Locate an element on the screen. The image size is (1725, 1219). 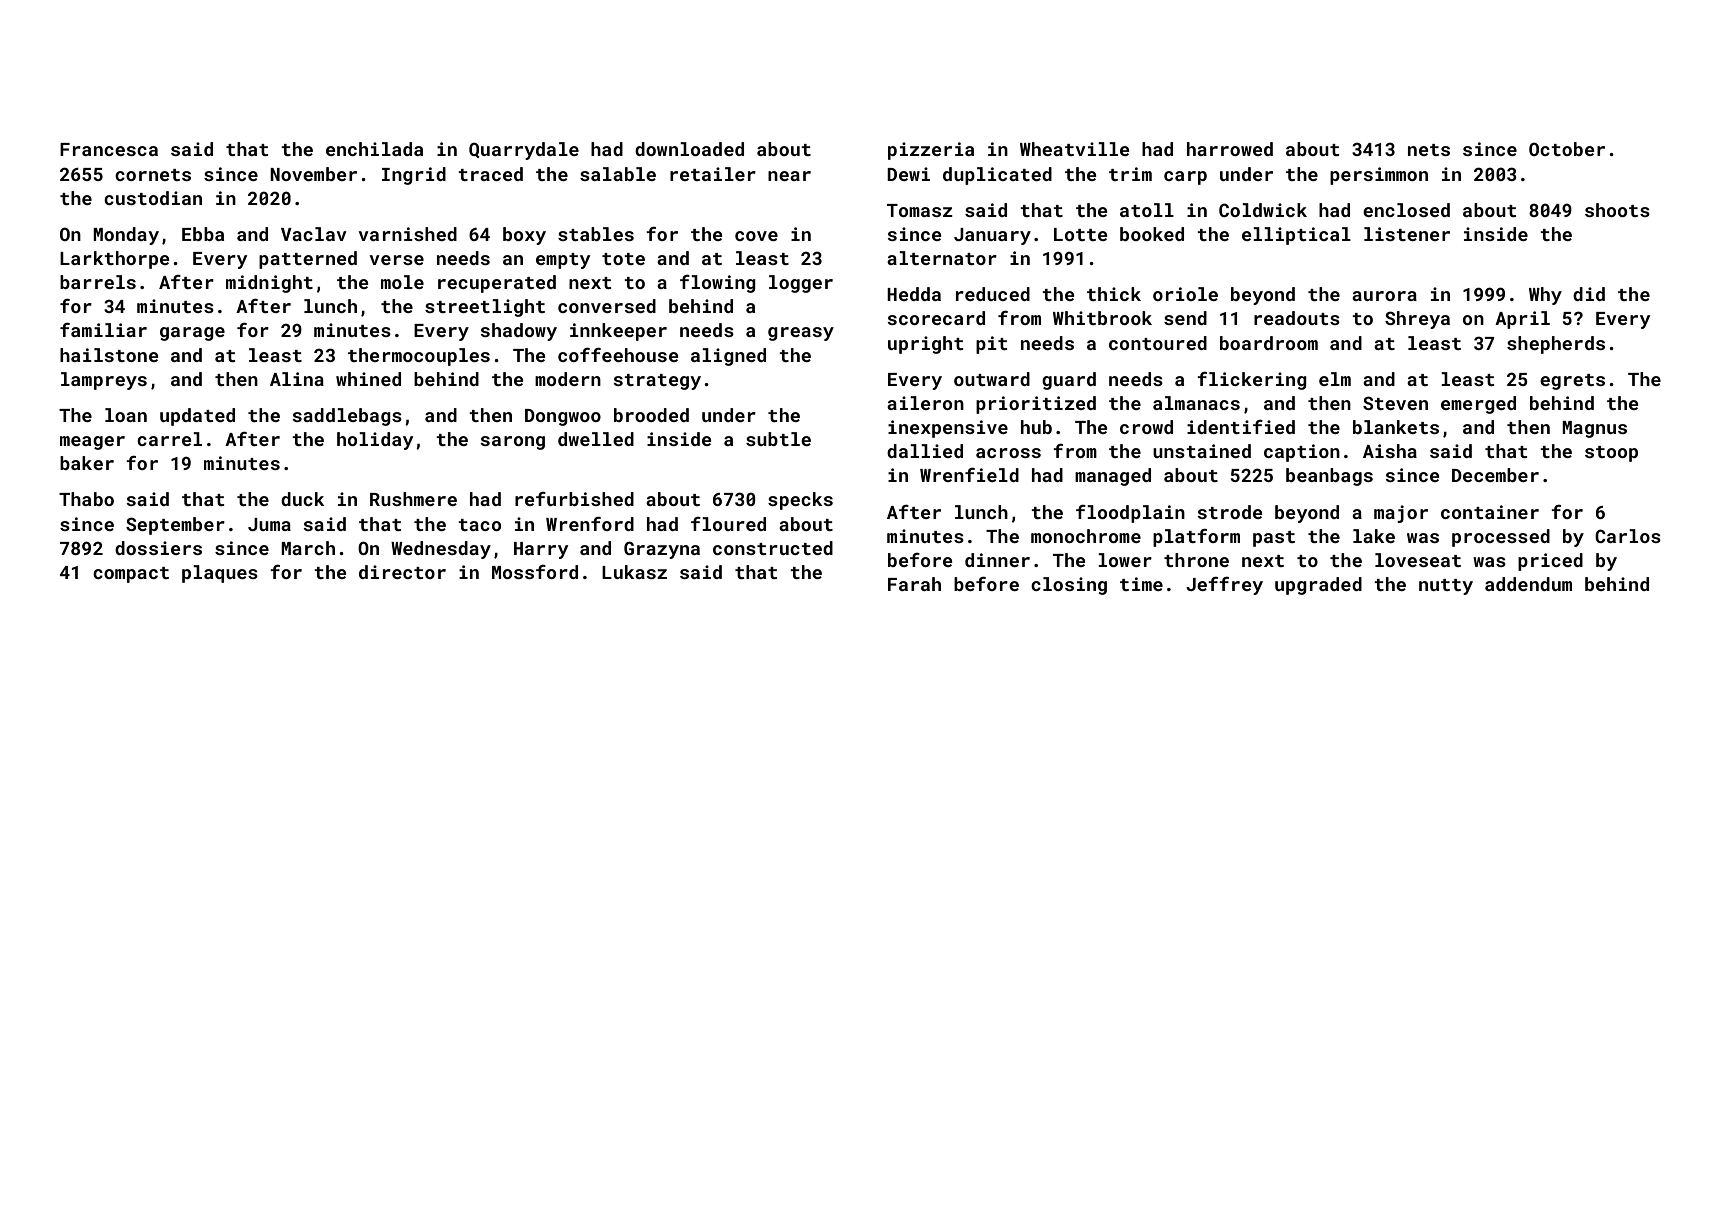
November is located at coordinates (313, 174).
